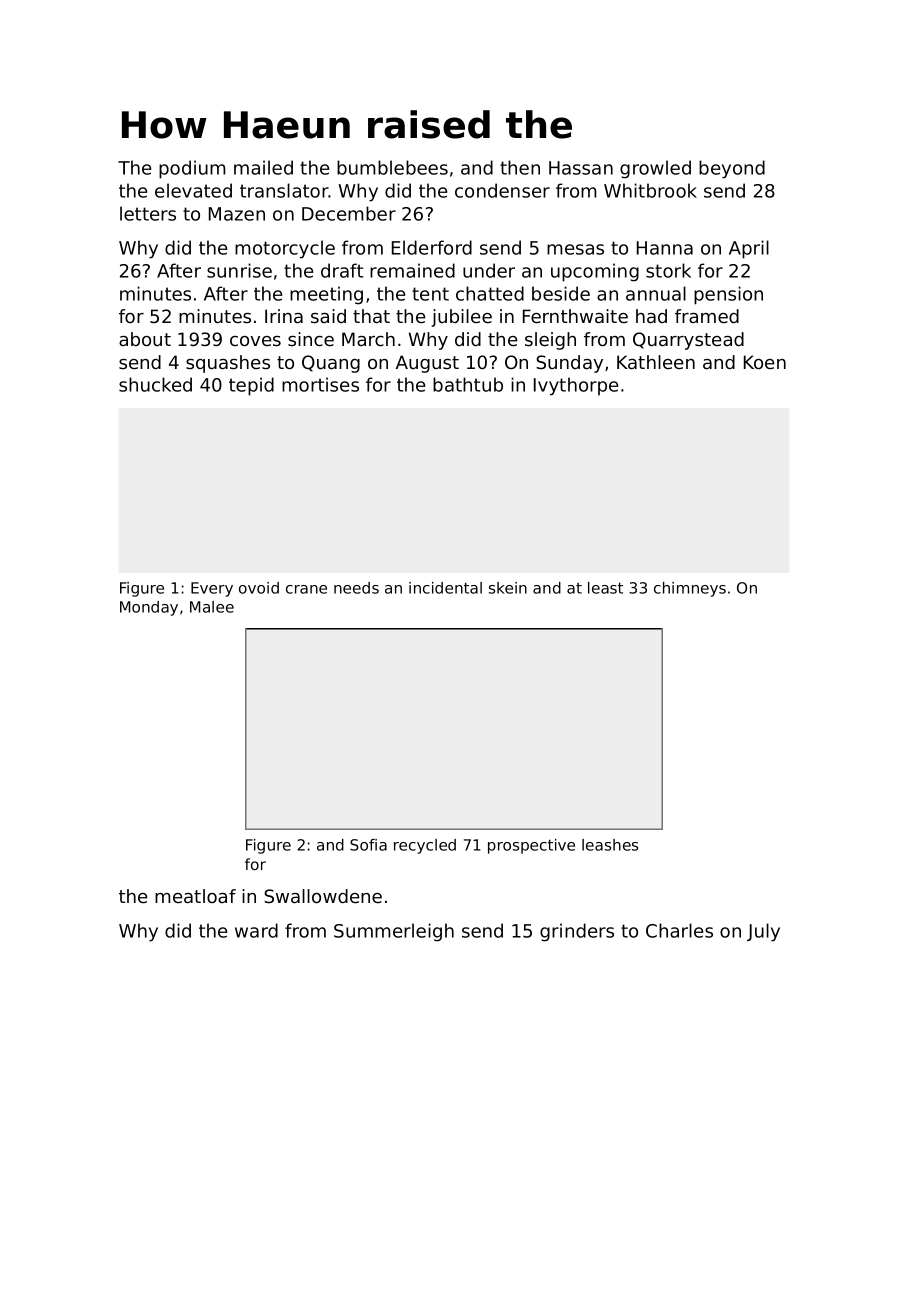 This page has width=908, height=1316. What do you see at coordinates (323, 896) in the page?
I see `Swallowdene` at bounding box center [323, 896].
